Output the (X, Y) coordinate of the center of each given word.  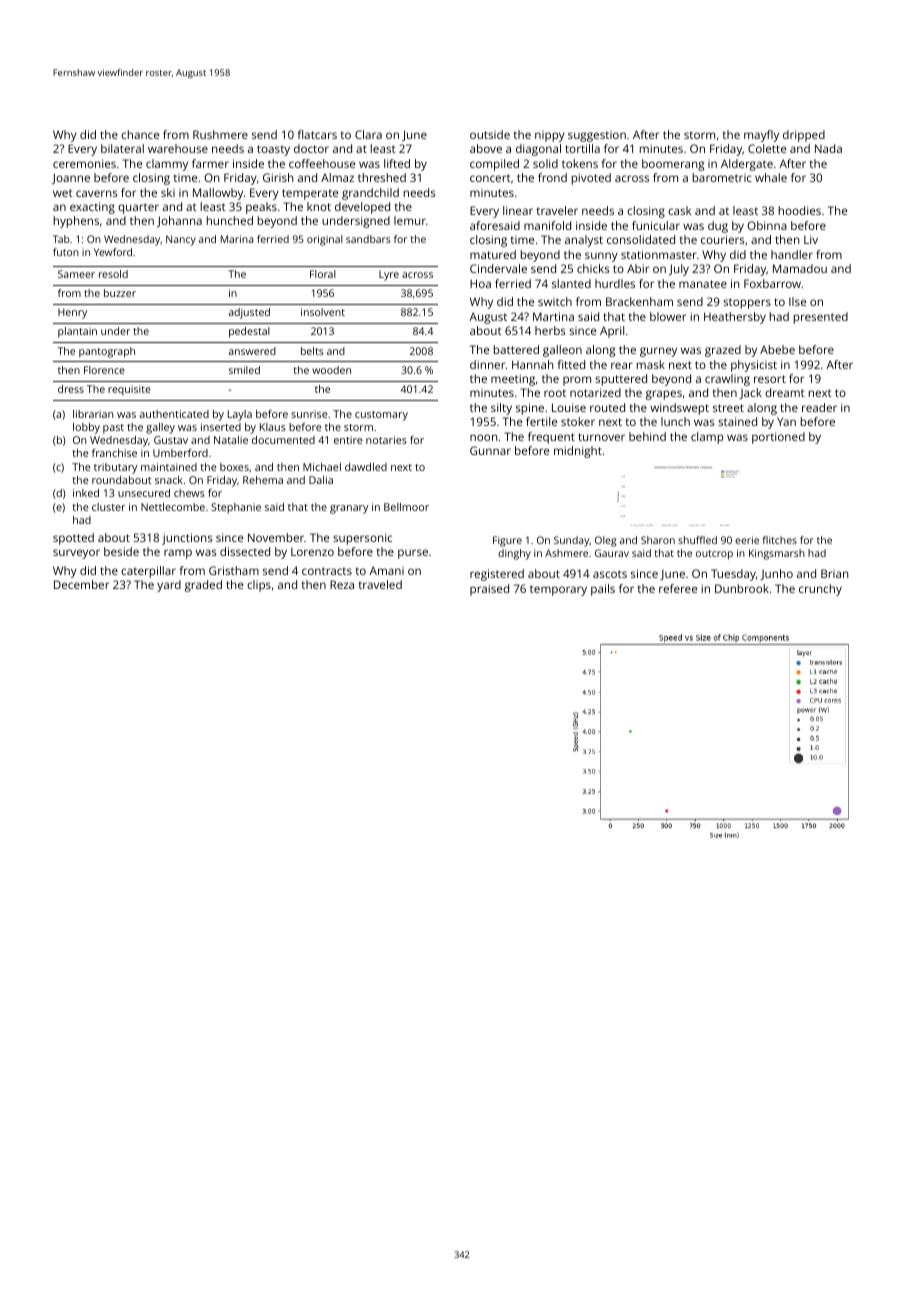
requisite (129, 390)
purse (413, 554)
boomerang (673, 165)
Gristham (234, 570)
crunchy (820, 590)
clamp (707, 438)
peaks (261, 208)
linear (518, 210)
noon (483, 437)
